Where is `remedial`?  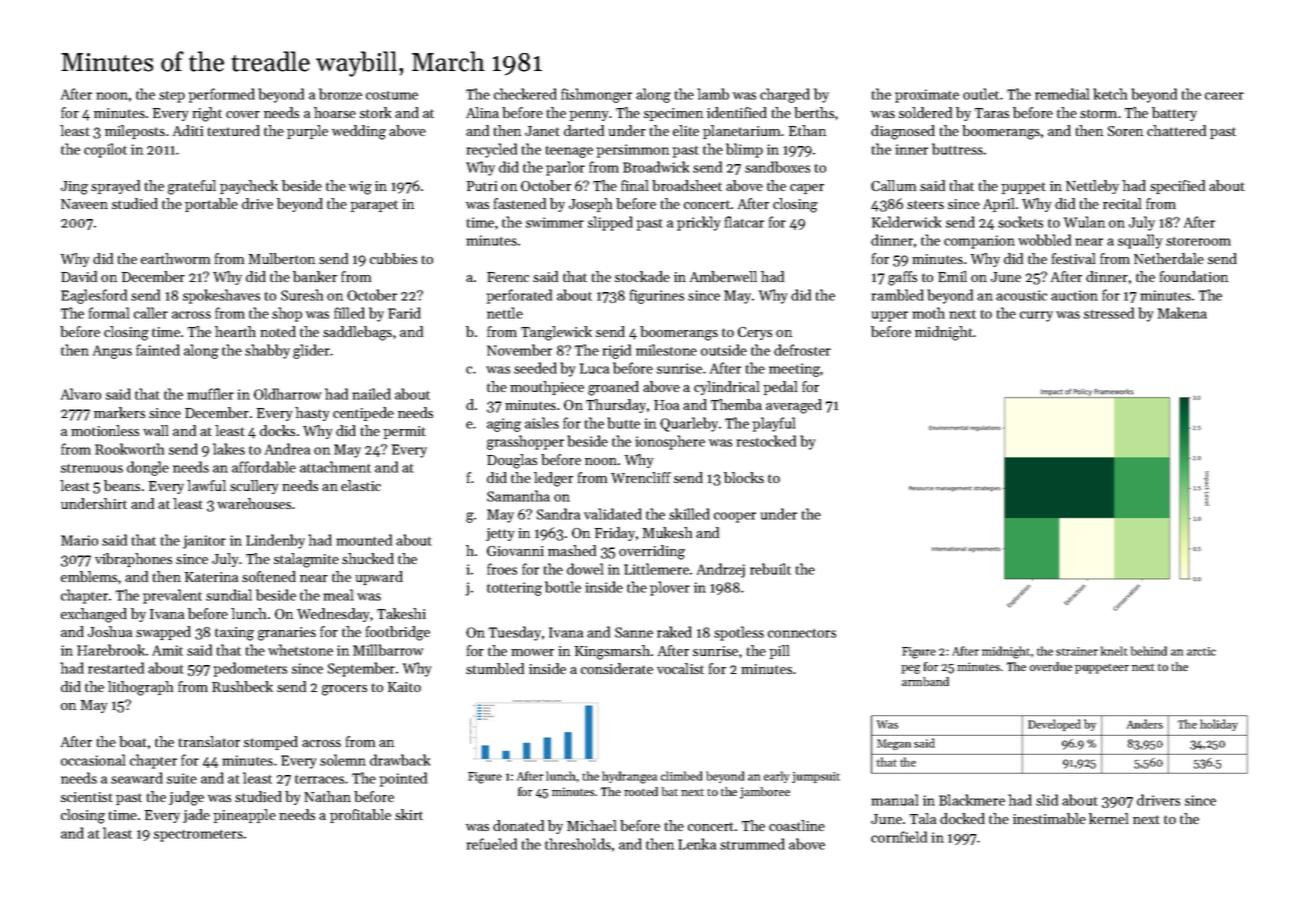
remedial is located at coordinates (1062, 94).
